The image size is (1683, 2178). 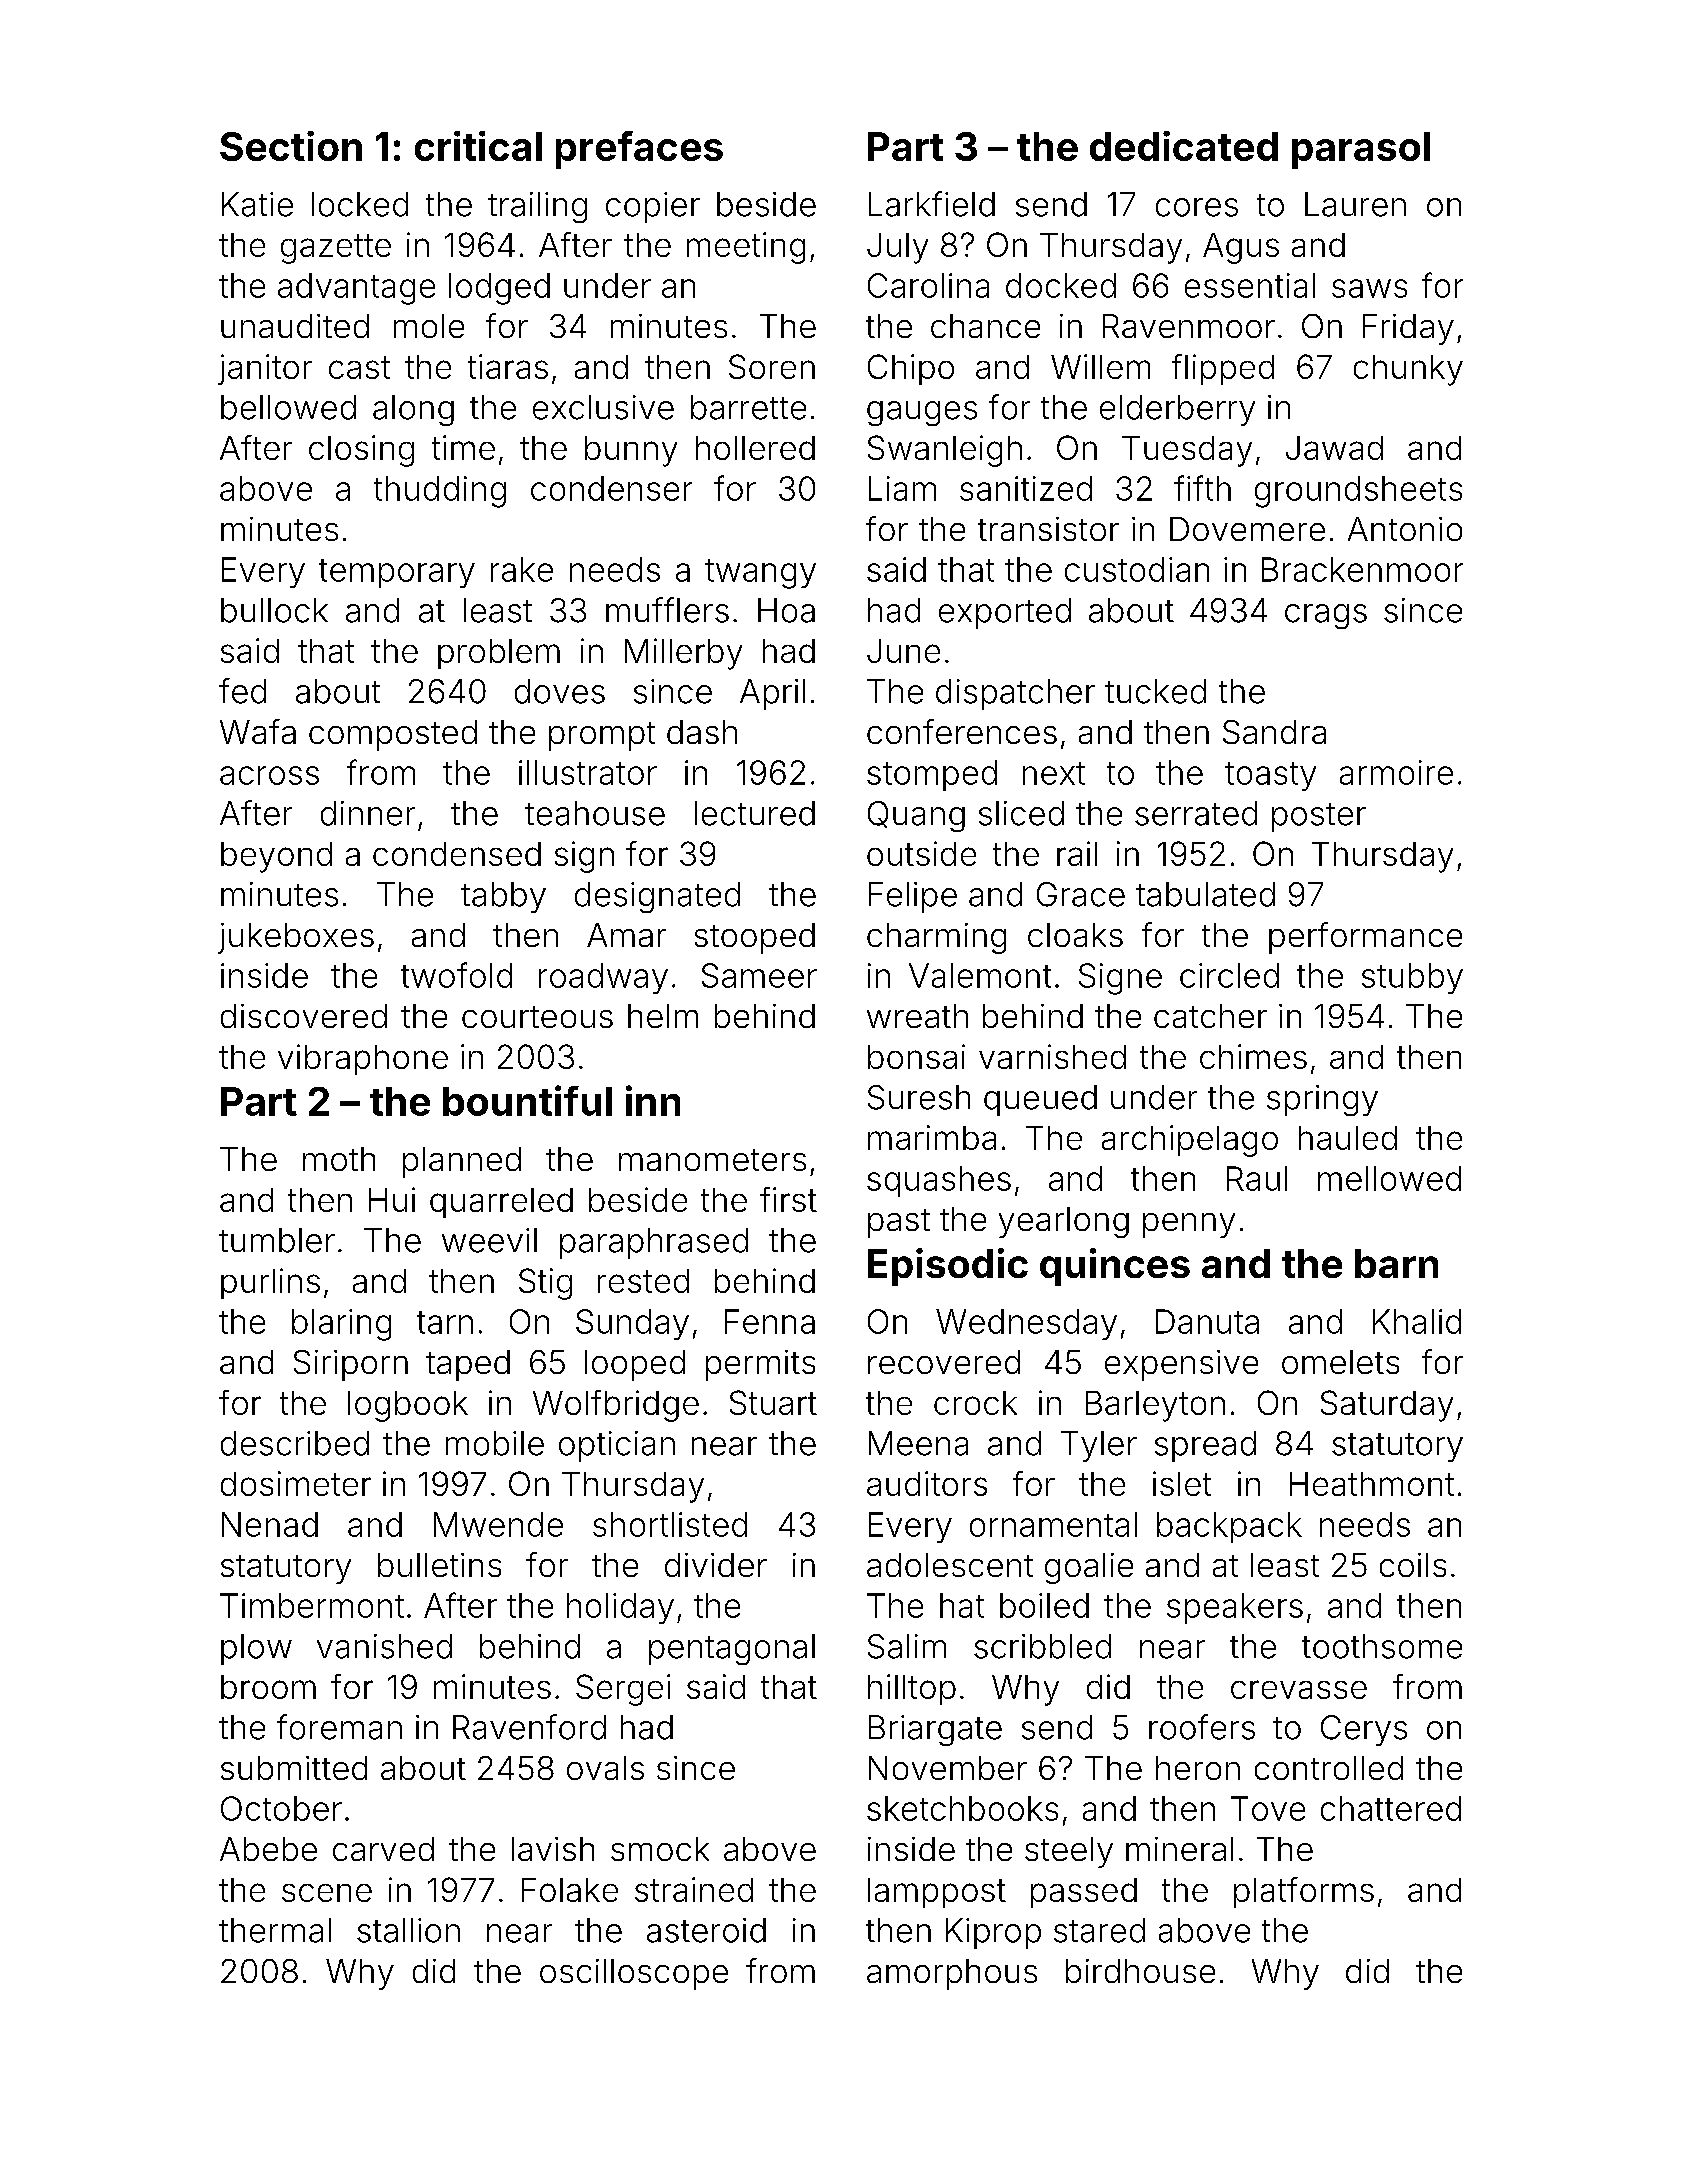 What do you see at coordinates (632, 1324) in the image?
I see `Sunday` at bounding box center [632, 1324].
